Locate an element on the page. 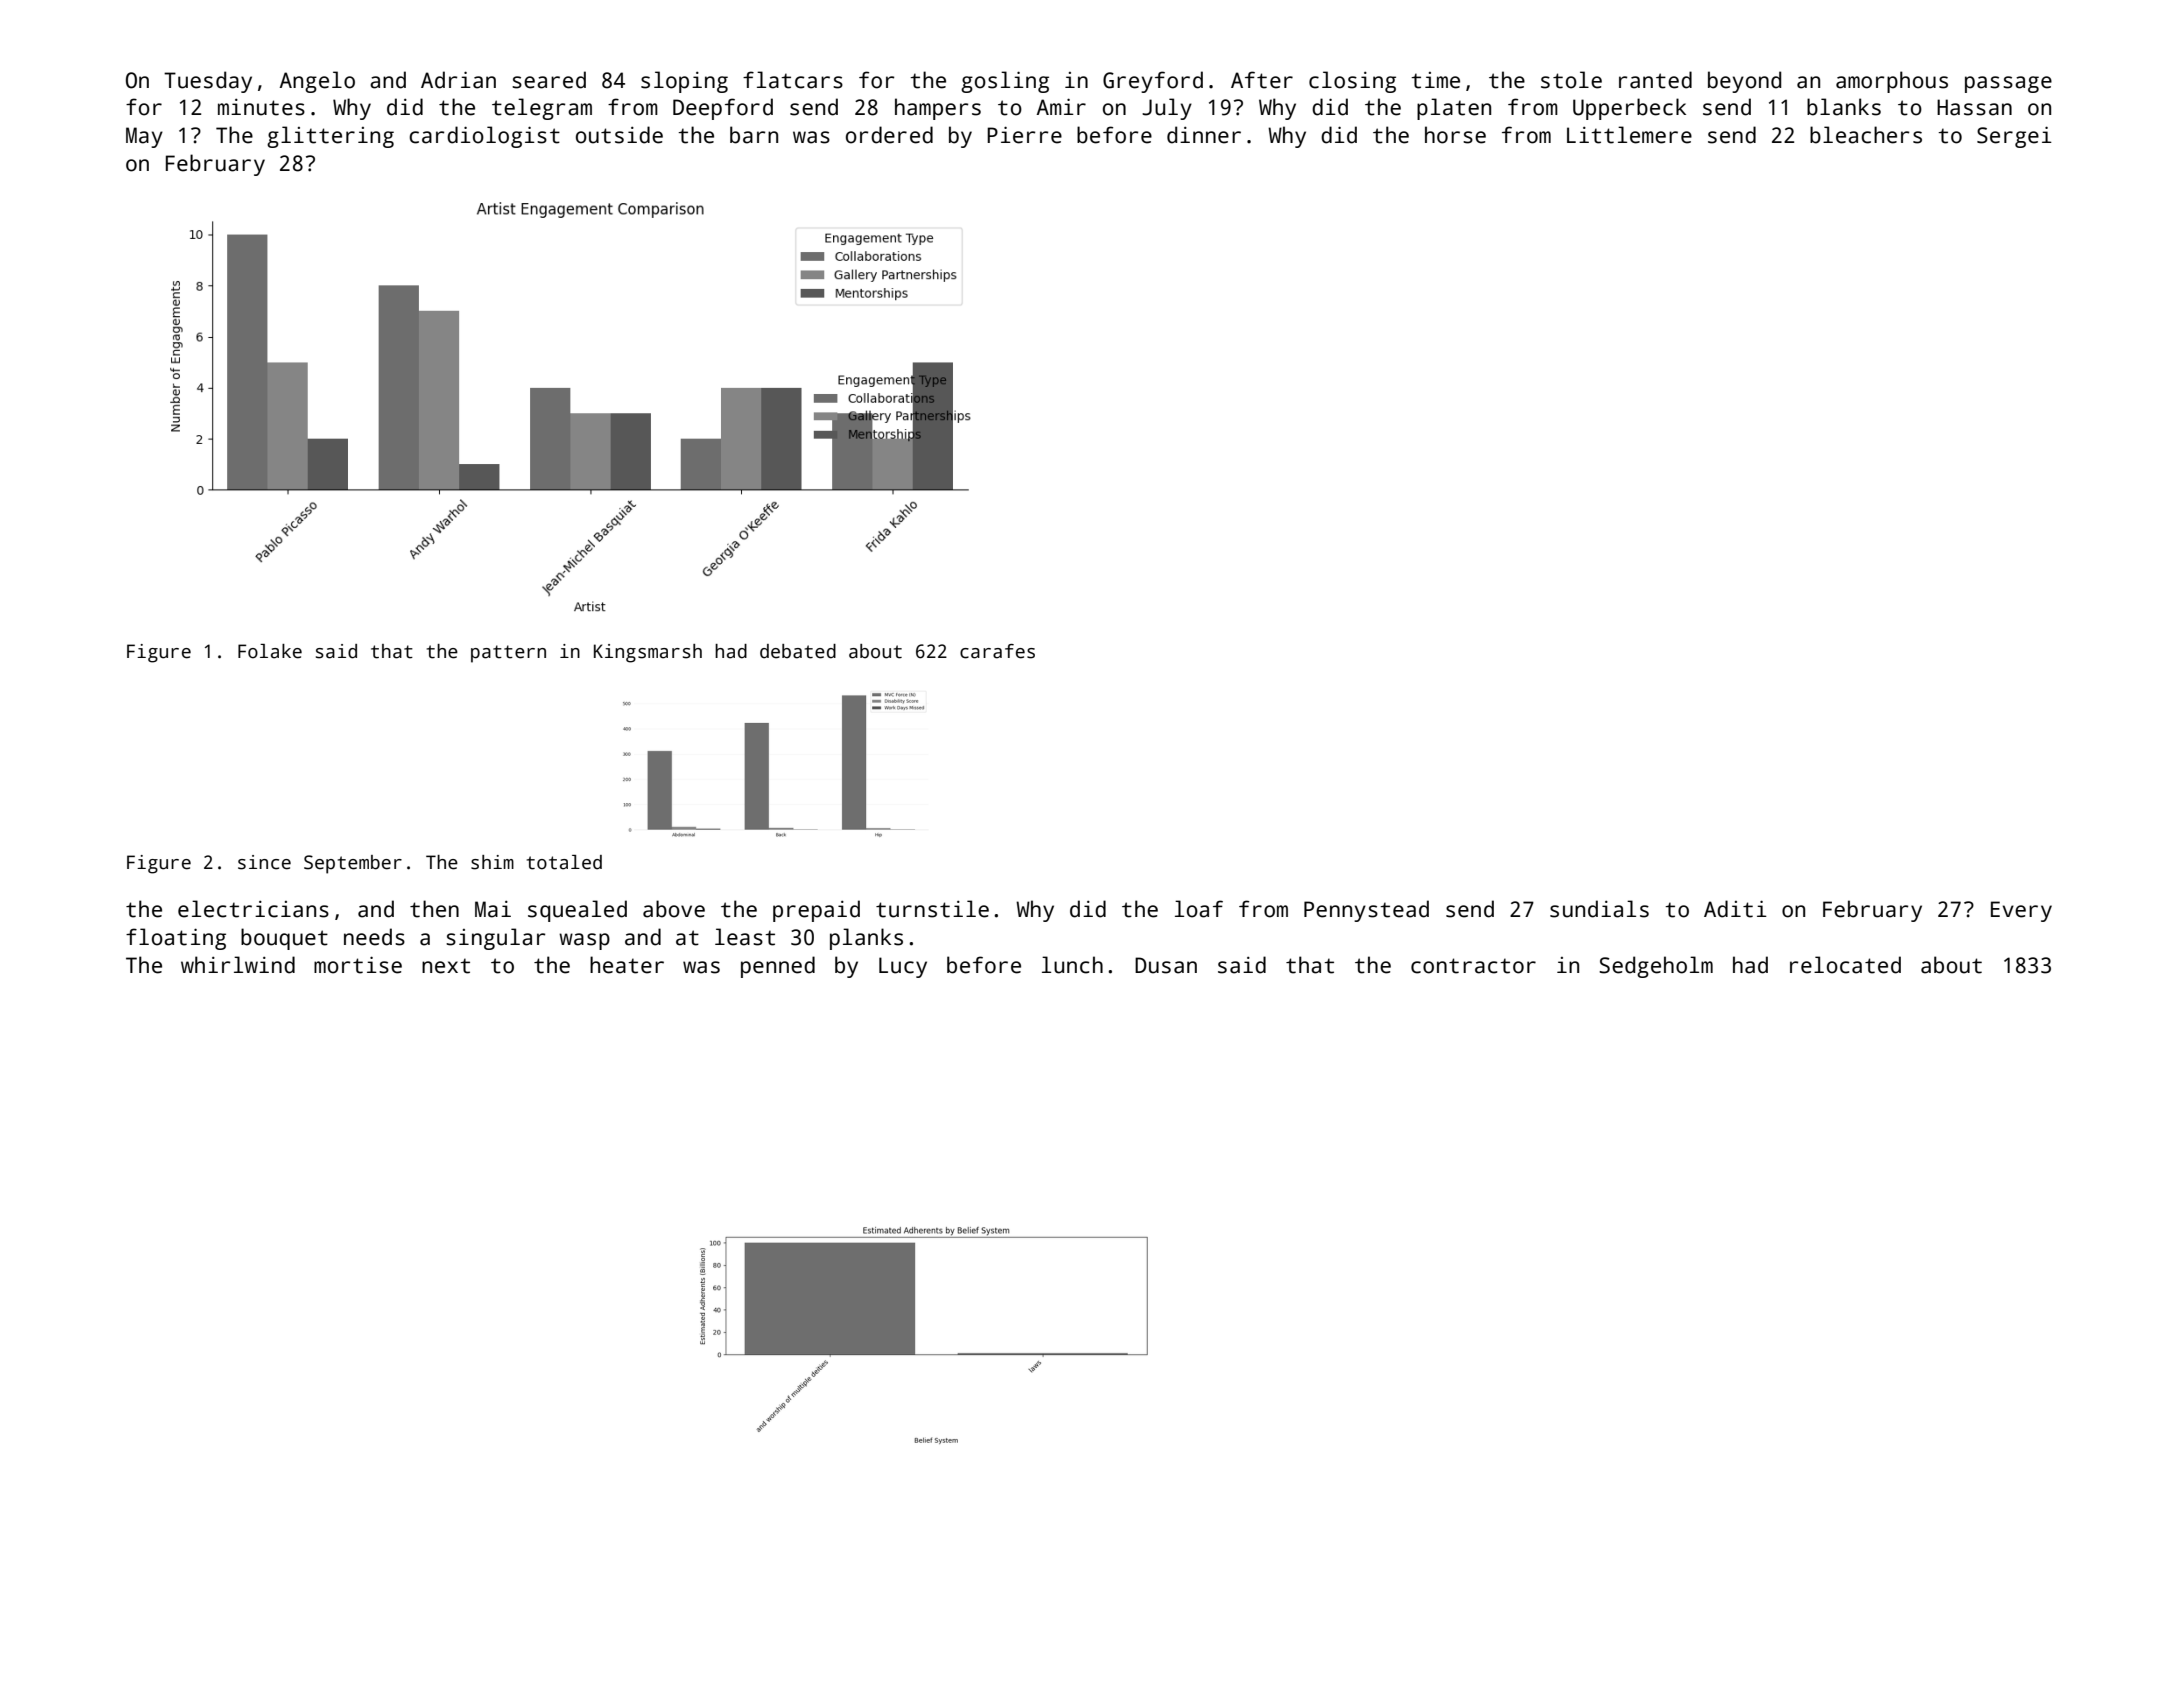 This page has height=1683, width=2178. glittering is located at coordinates (330, 137).
